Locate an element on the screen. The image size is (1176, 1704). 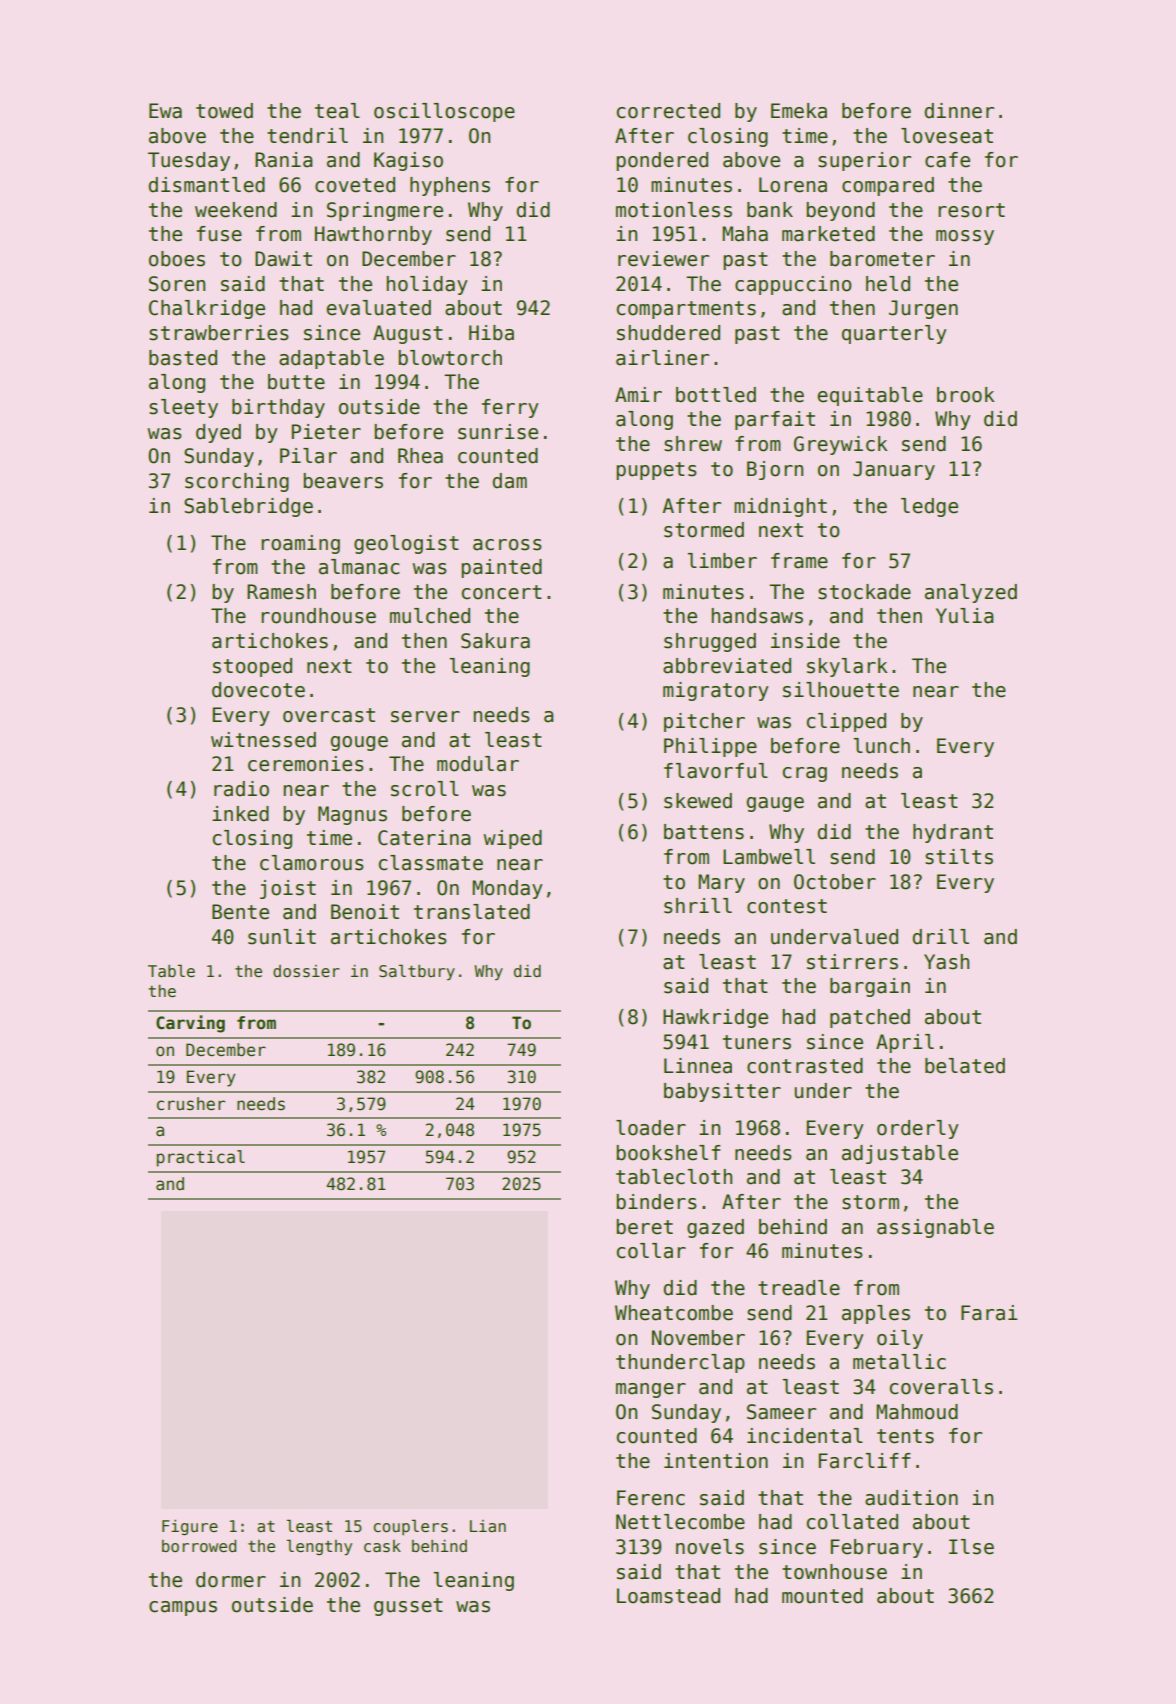
dinner is located at coordinates (959, 111).
